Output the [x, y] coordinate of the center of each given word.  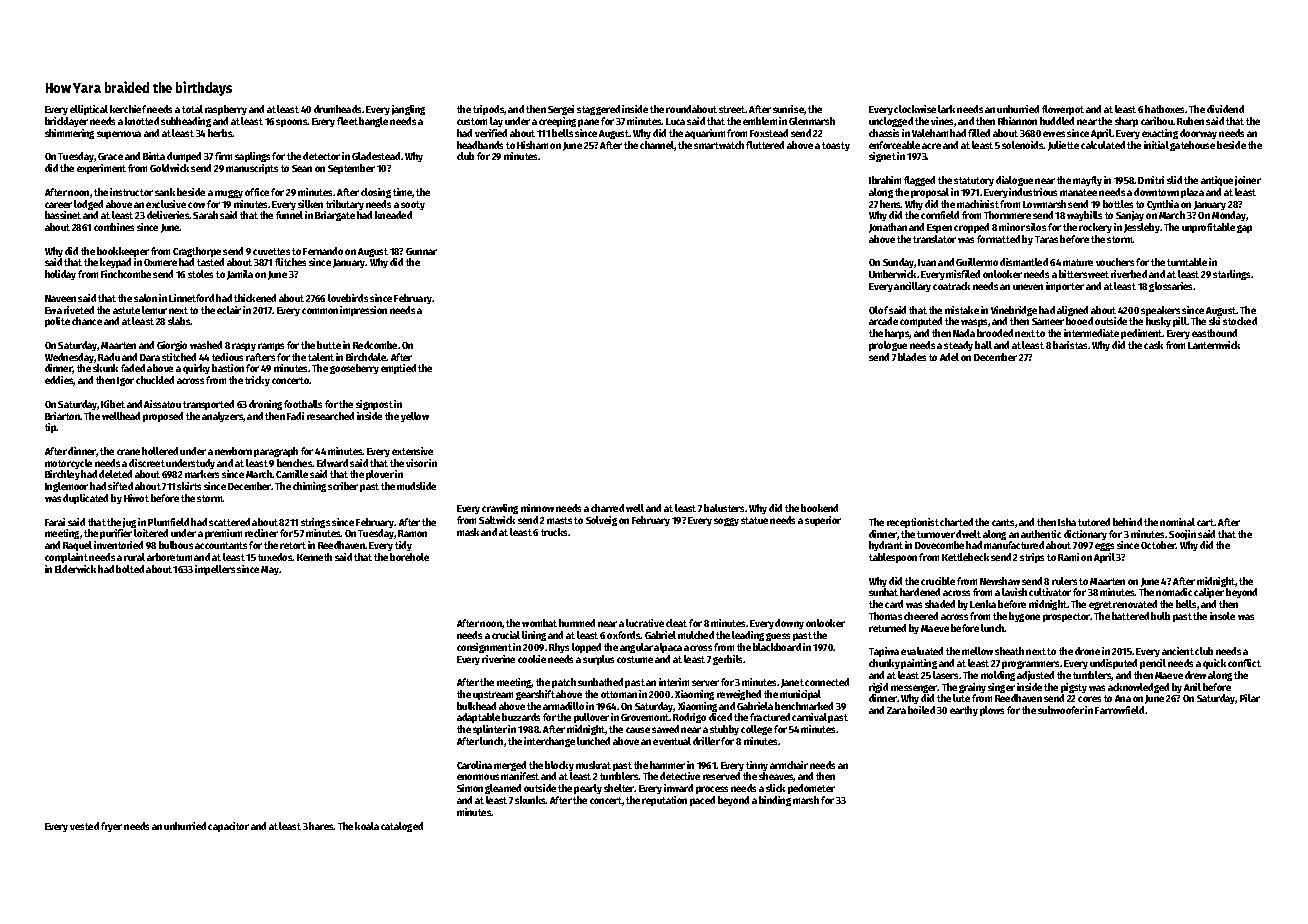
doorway [1198, 134]
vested [84, 826]
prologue [888, 346]
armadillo [563, 706]
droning [265, 405]
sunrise [788, 109]
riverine [498, 659]
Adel [949, 357]
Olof [878, 310]
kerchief [128, 109]
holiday [60, 275]
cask [1153, 345]
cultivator [1050, 592]
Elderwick [75, 569]
